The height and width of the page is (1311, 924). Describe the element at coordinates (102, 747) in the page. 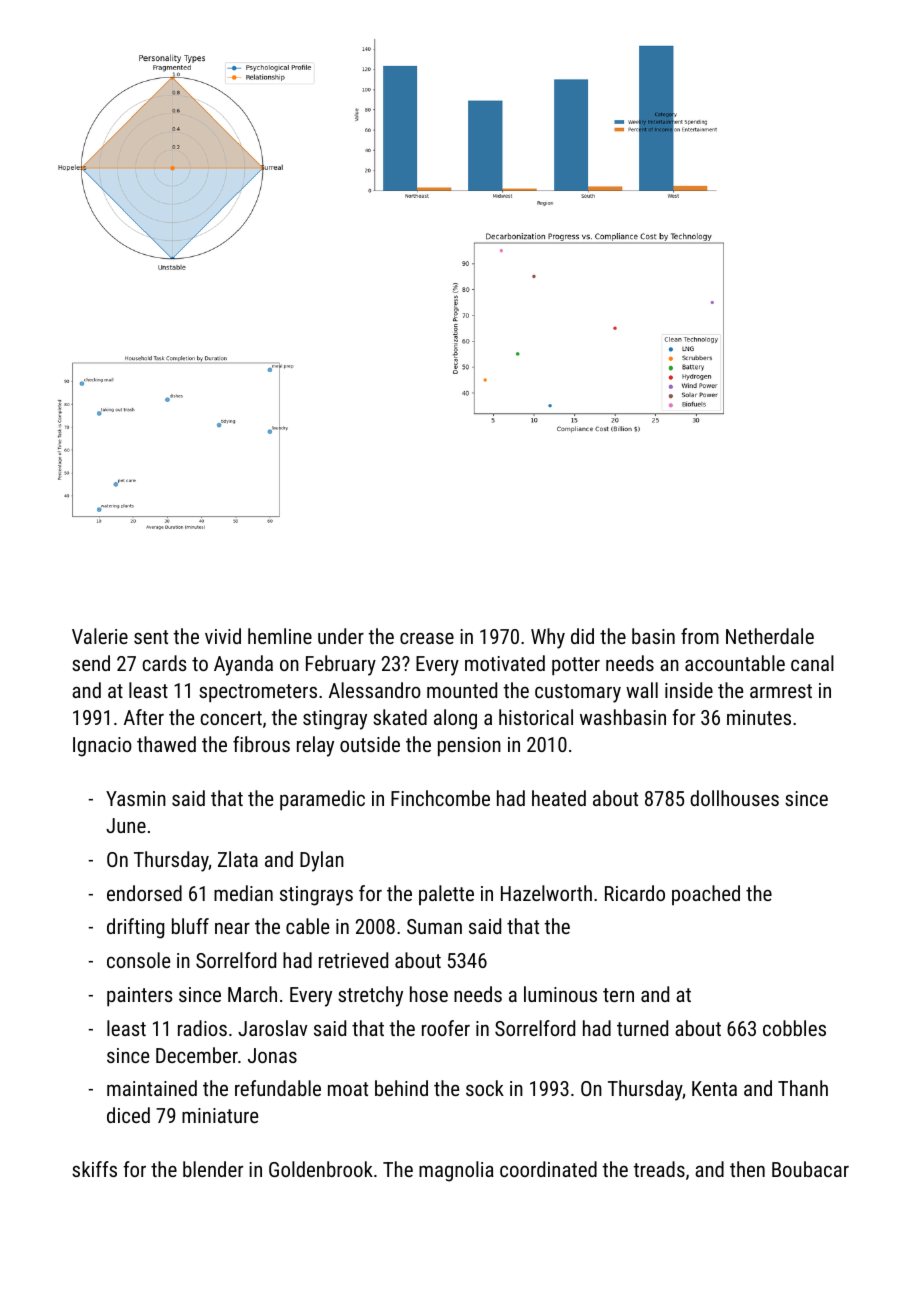

I see `Ignacio` at that location.
